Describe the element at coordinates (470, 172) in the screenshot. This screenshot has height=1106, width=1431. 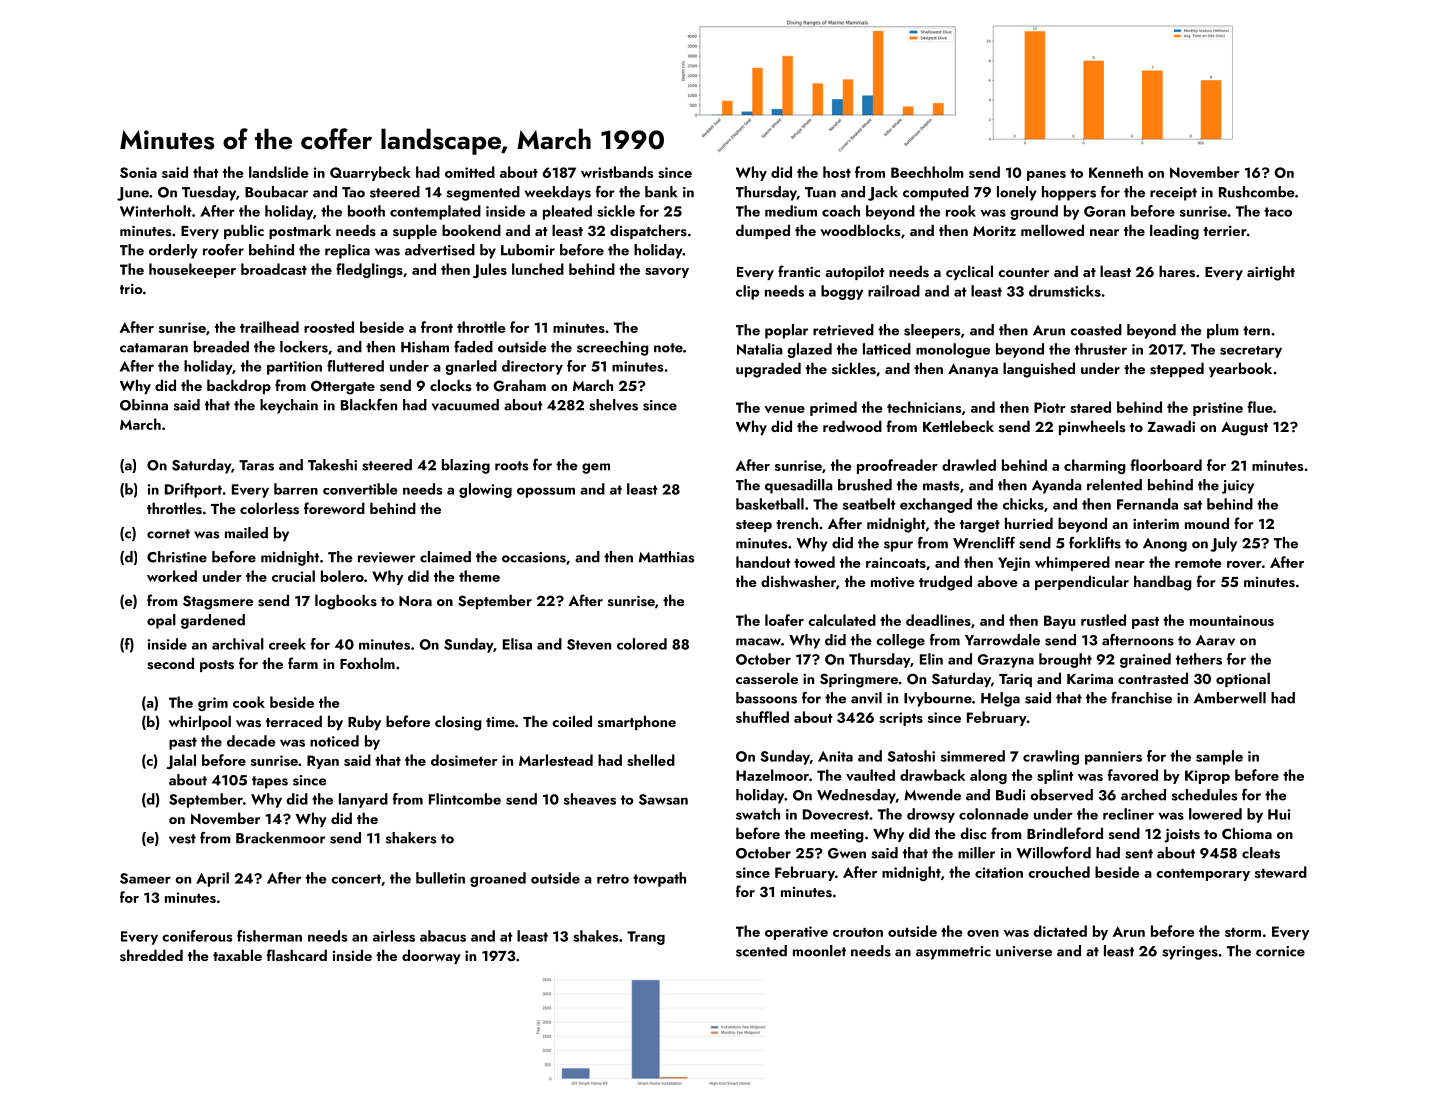
I see `omitted` at that location.
